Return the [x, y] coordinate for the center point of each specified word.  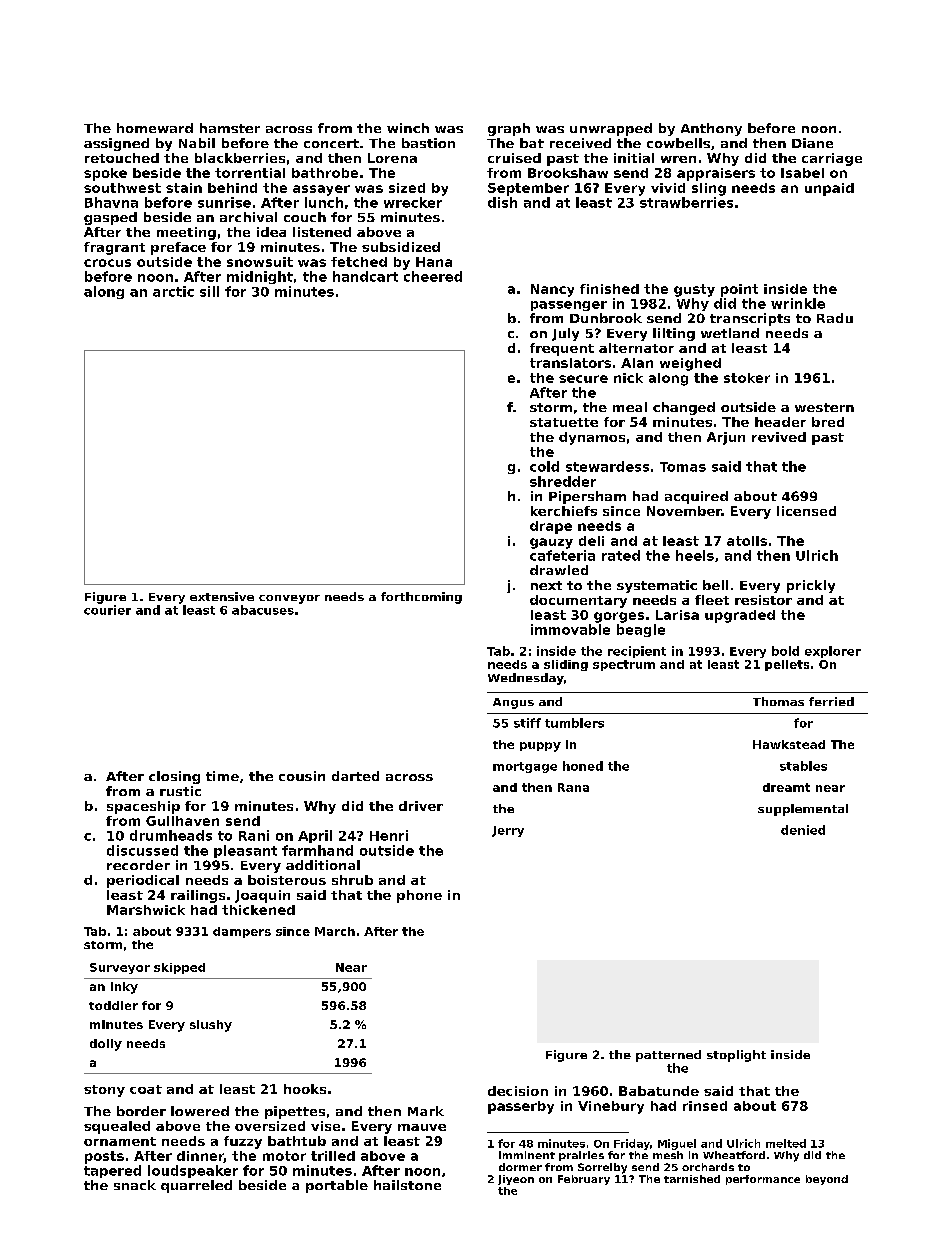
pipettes [295, 1112]
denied [803, 830]
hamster [230, 128]
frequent [562, 349]
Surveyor [120, 968]
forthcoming [421, 598]
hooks [305, 1089]
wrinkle [798, 303]
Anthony [711, 129]
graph [509, 129]
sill [209, 291]
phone [419, 896]
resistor [763, 600]
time [222, 776]
